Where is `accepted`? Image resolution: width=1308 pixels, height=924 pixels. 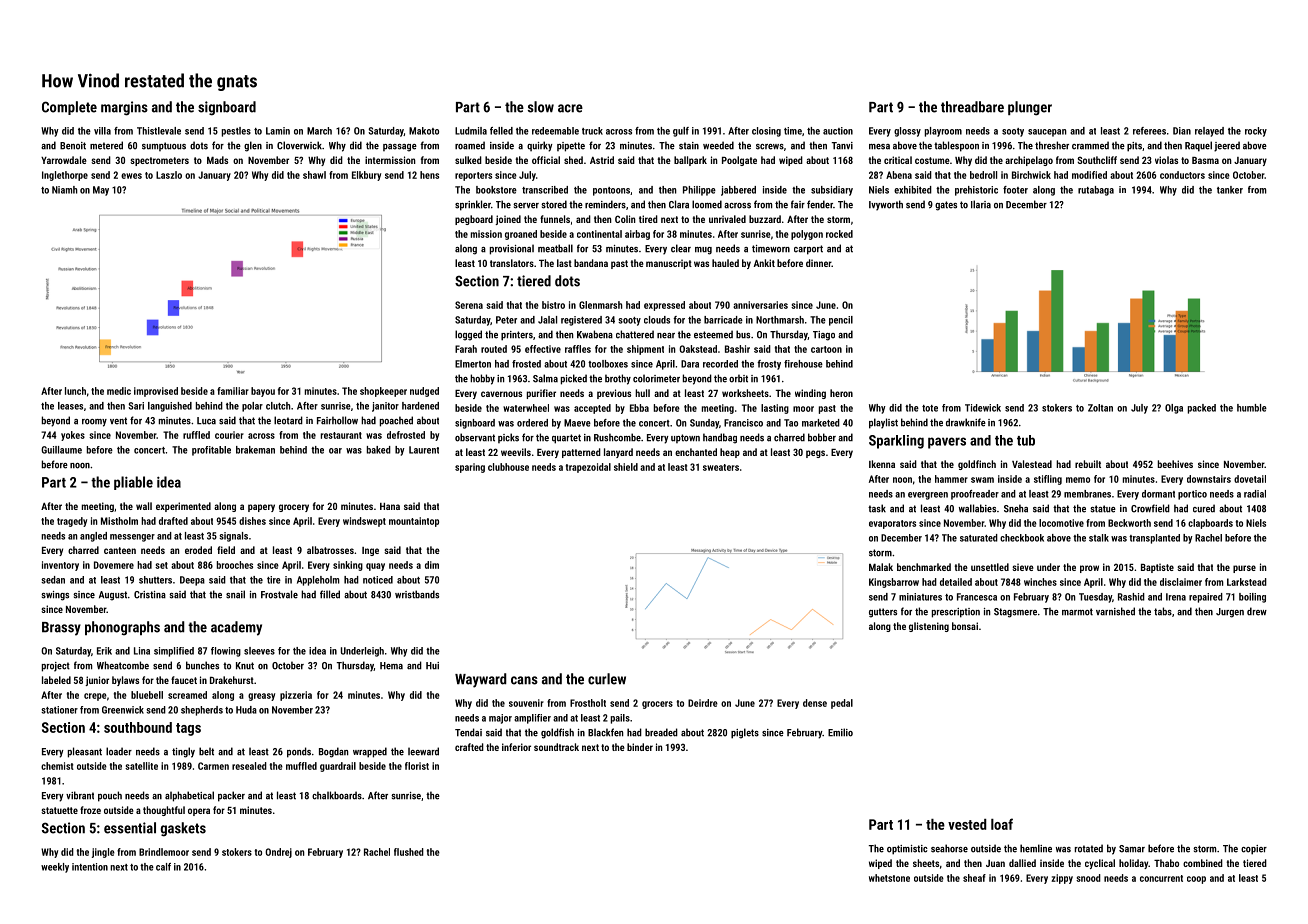
accepted is located at coordinates (592, 409).
